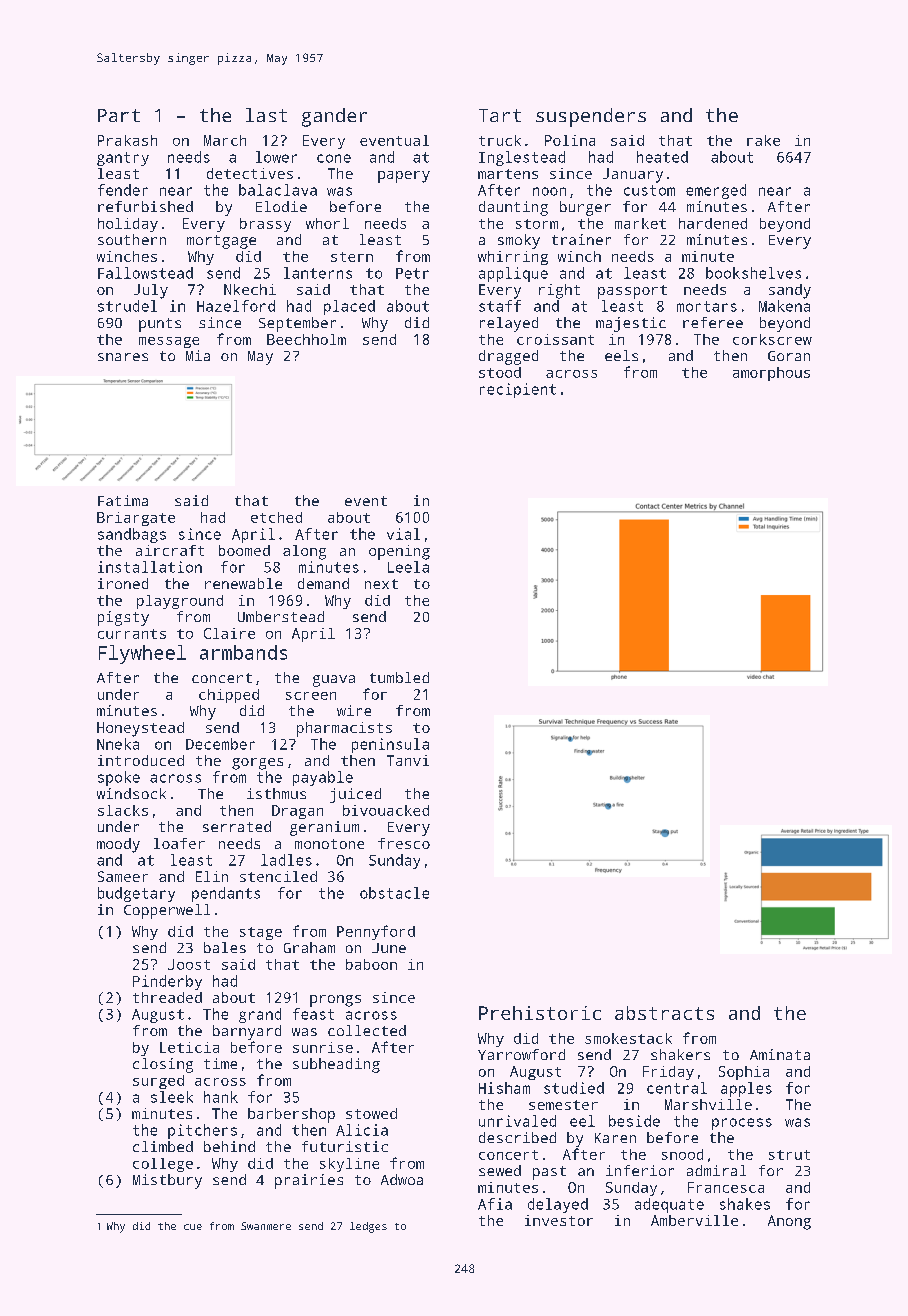 The width and height of the page is (908, 1316). I want to click on along, so click(304, 552).
